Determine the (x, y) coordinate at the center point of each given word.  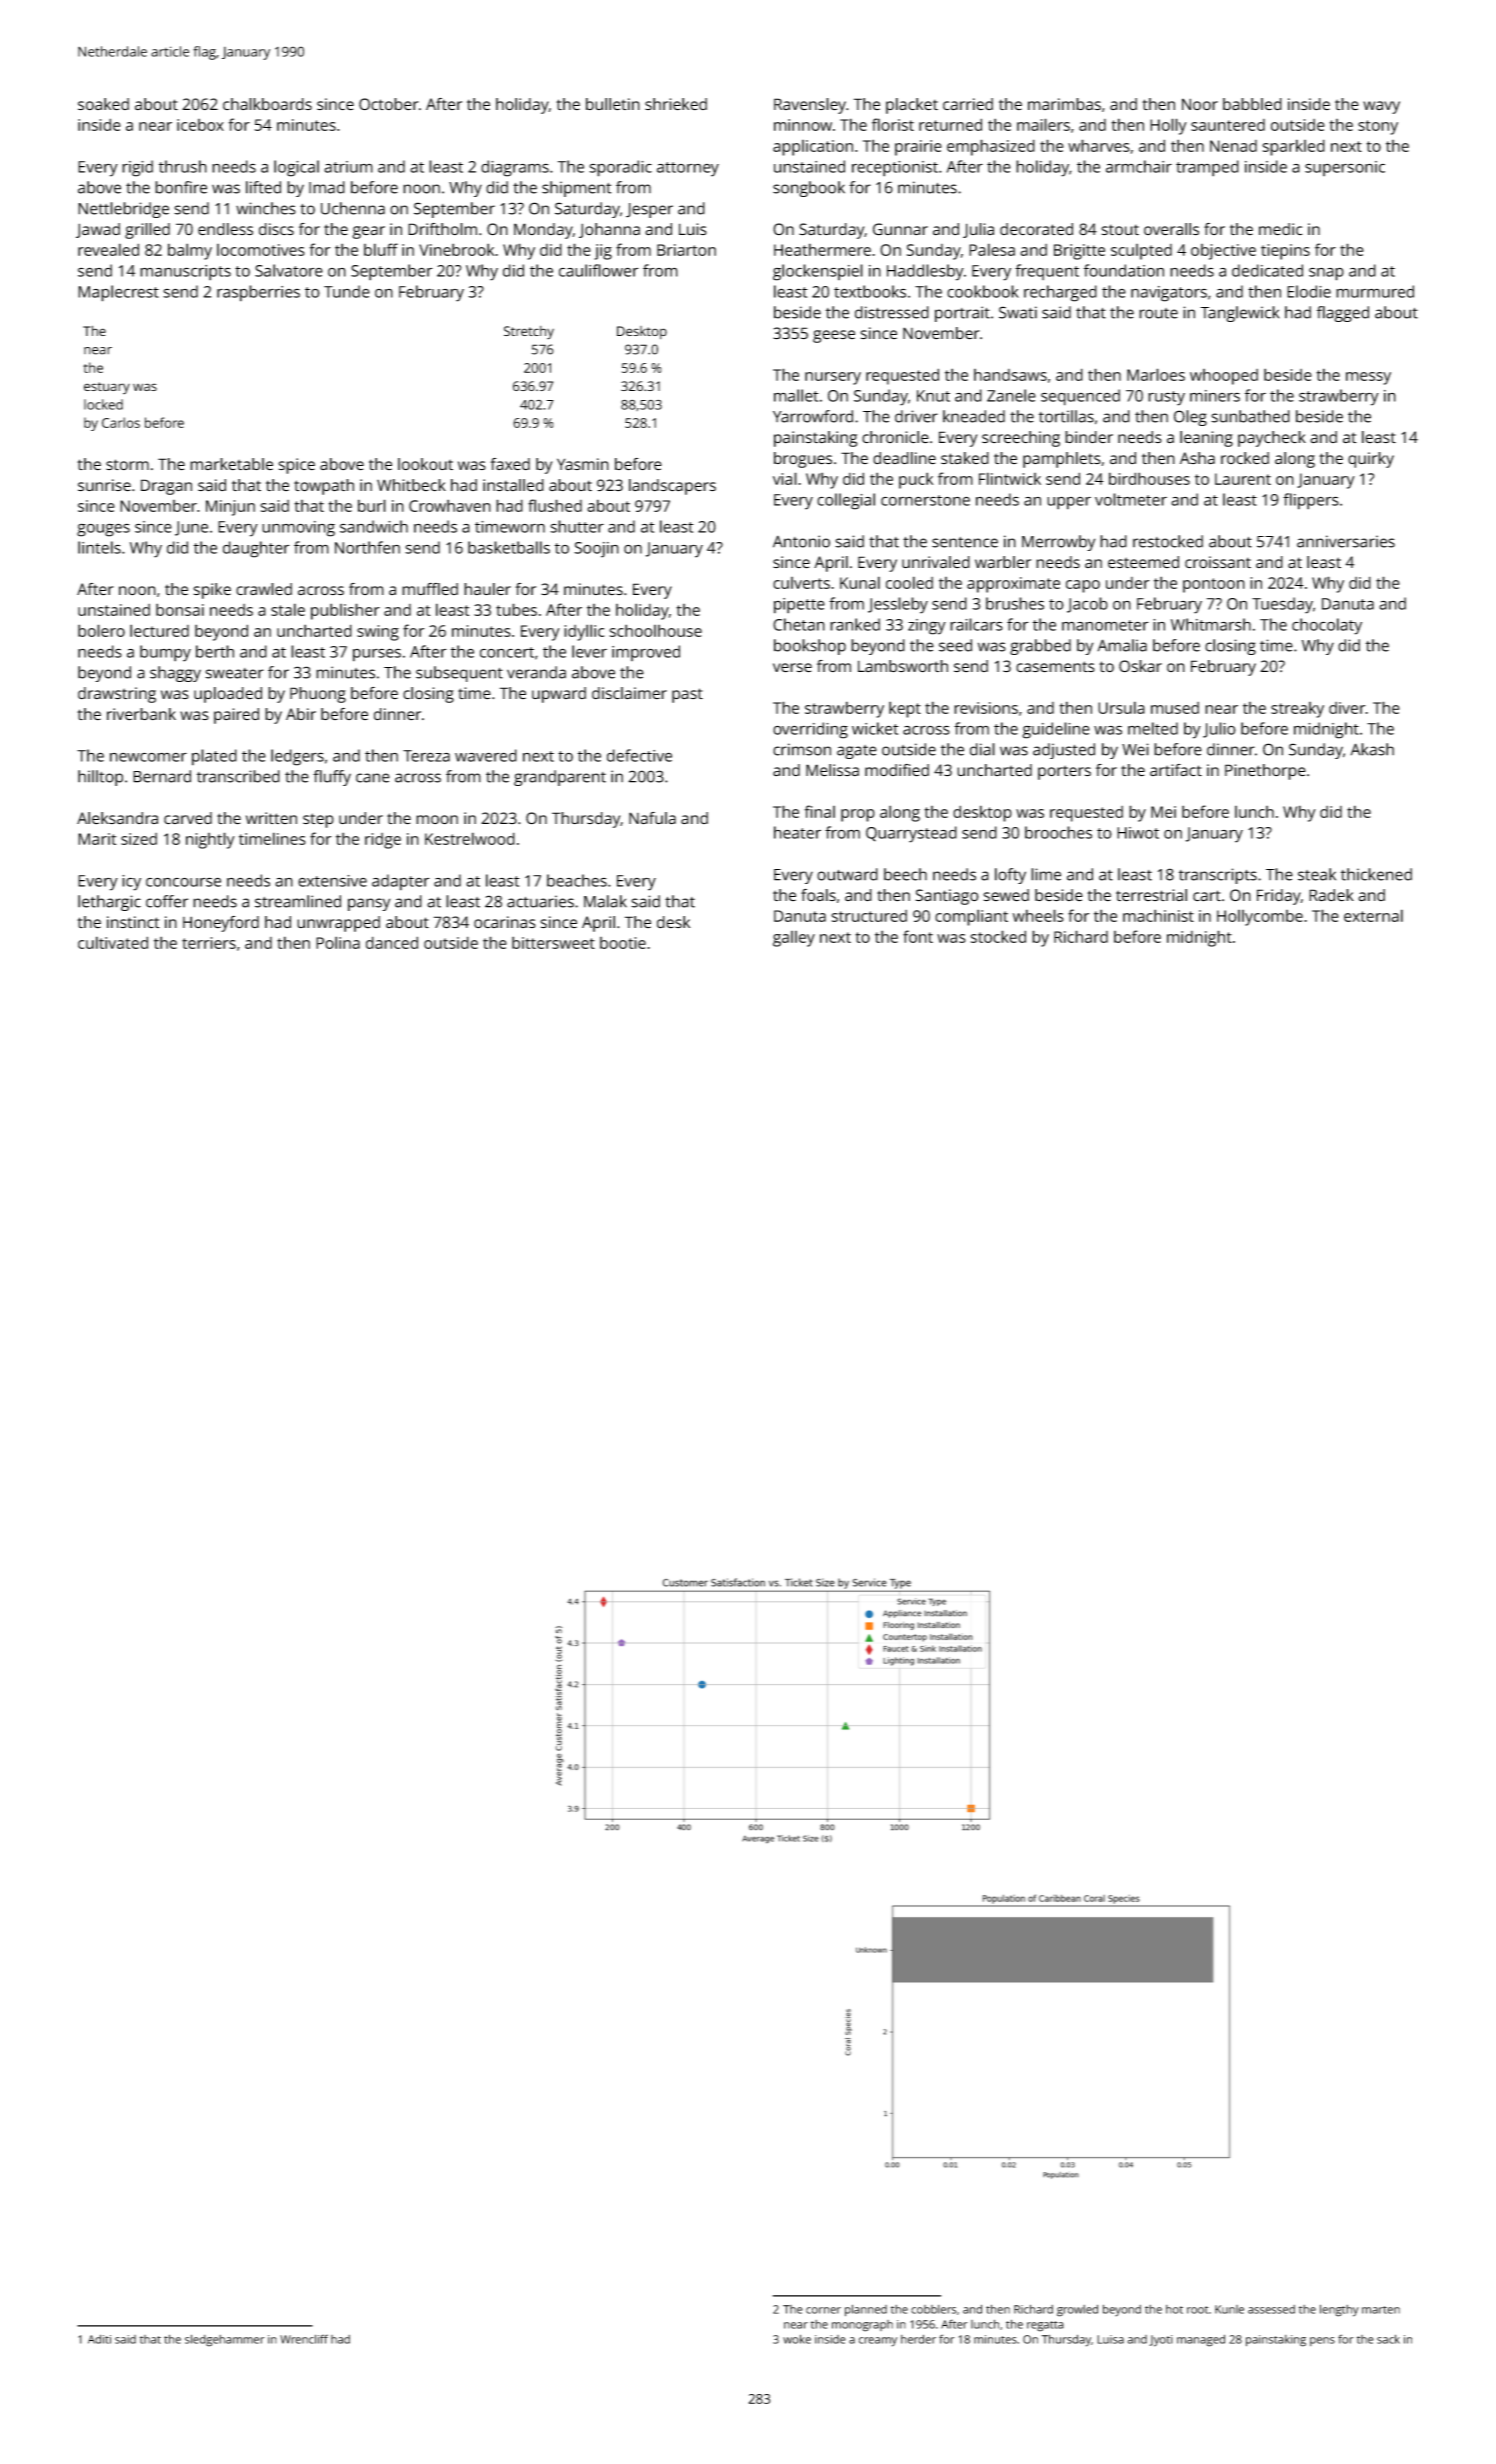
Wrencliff (304, 2339)
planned (866, 2310)
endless (225, 229)
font (918, 936)
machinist (1158, 915)
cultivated (113, 942)
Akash (1372, 749)
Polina (338, 942)
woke (797, 2339)
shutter (577, 526)
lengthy (1339, 2310)
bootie (623, 943)
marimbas (1064, 104)
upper (1069, 503)
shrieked (676, 104)
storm (127, 464)
